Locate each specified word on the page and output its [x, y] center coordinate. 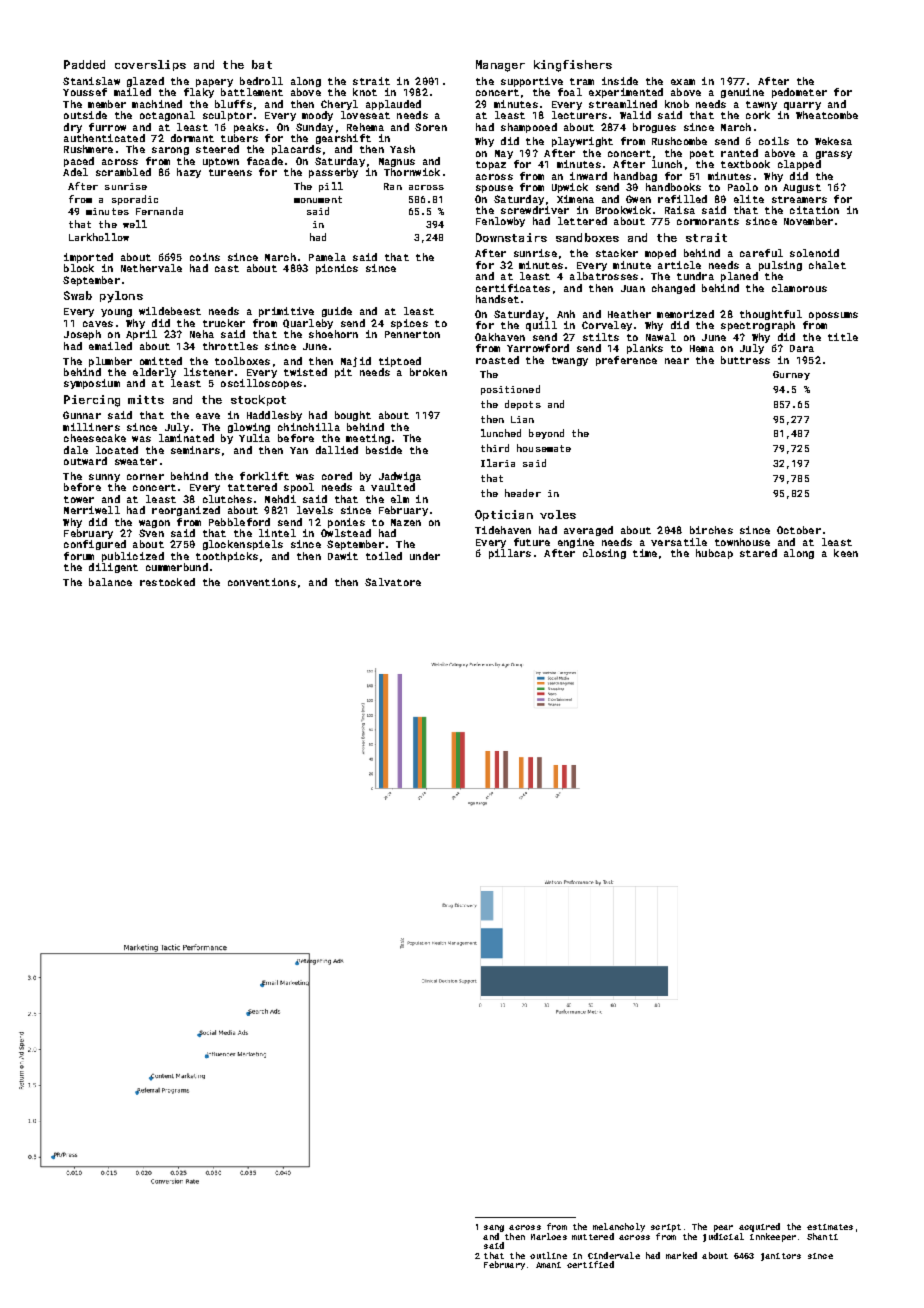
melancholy [619, 1227]
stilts [601, 337]
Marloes [549, 1236]
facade [265, 161]
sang [494, 1228]
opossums [833, 316]
